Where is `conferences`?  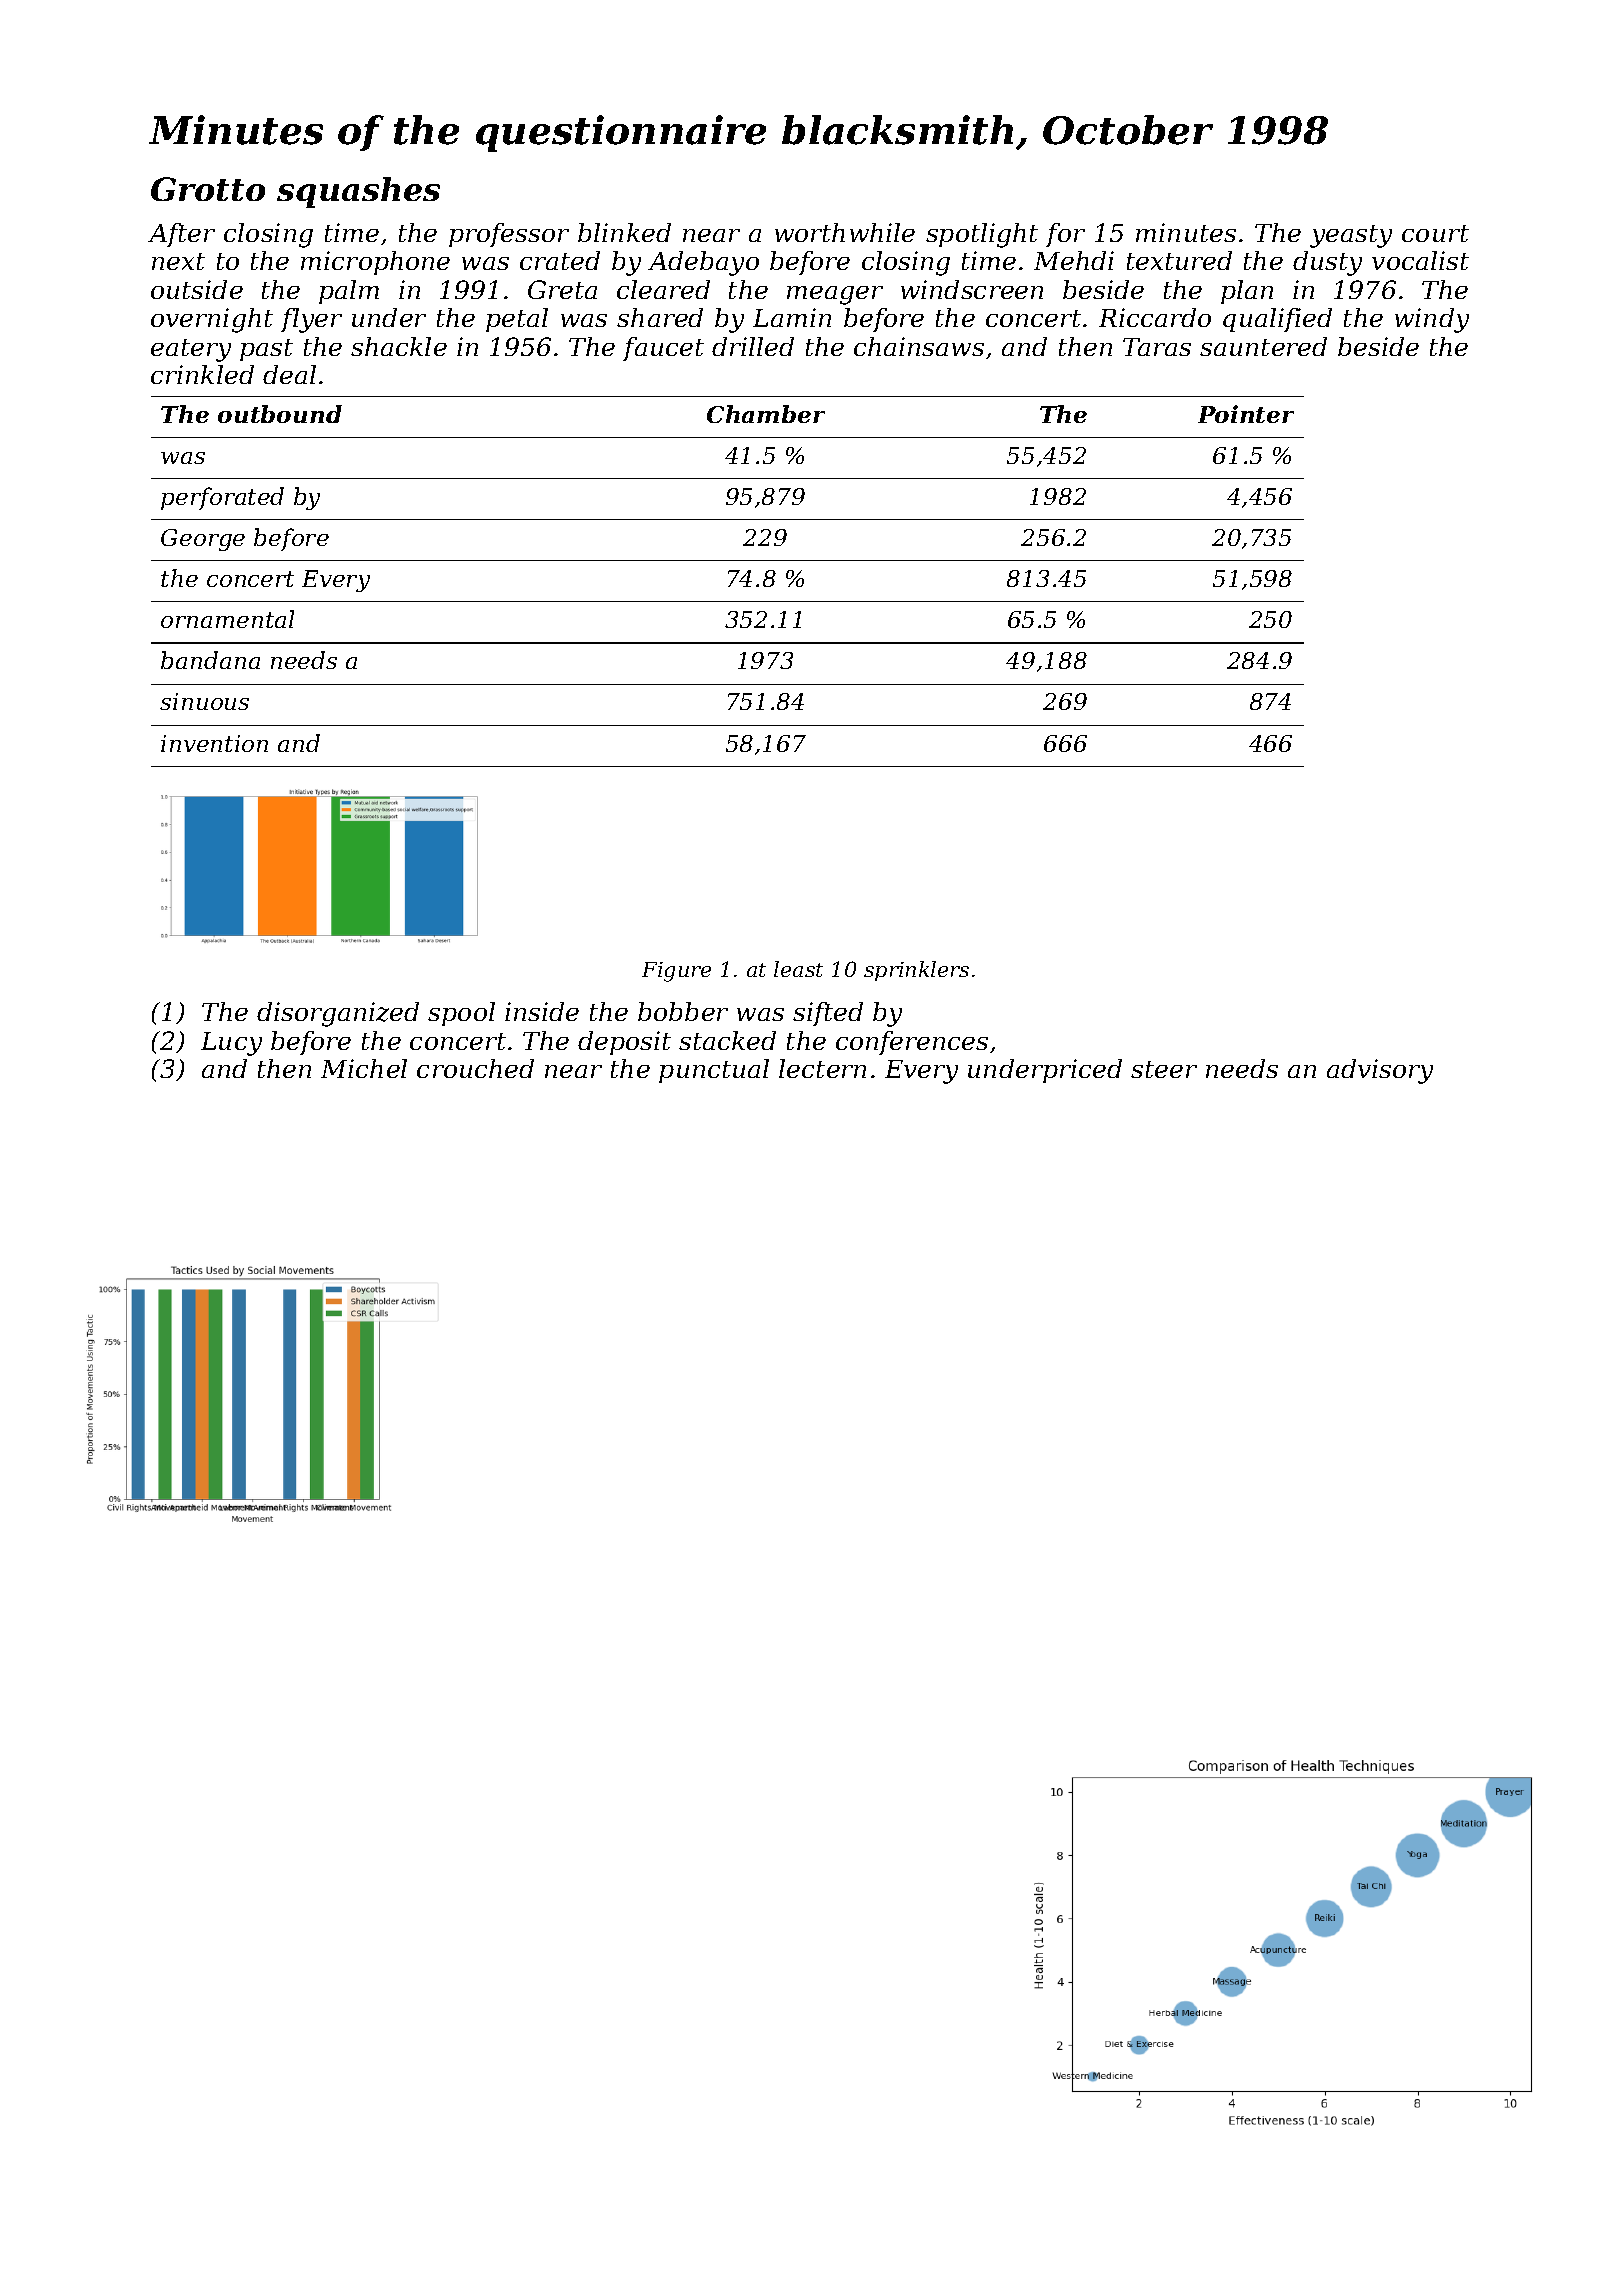 conferences is located at coordinates (912, 1043).
